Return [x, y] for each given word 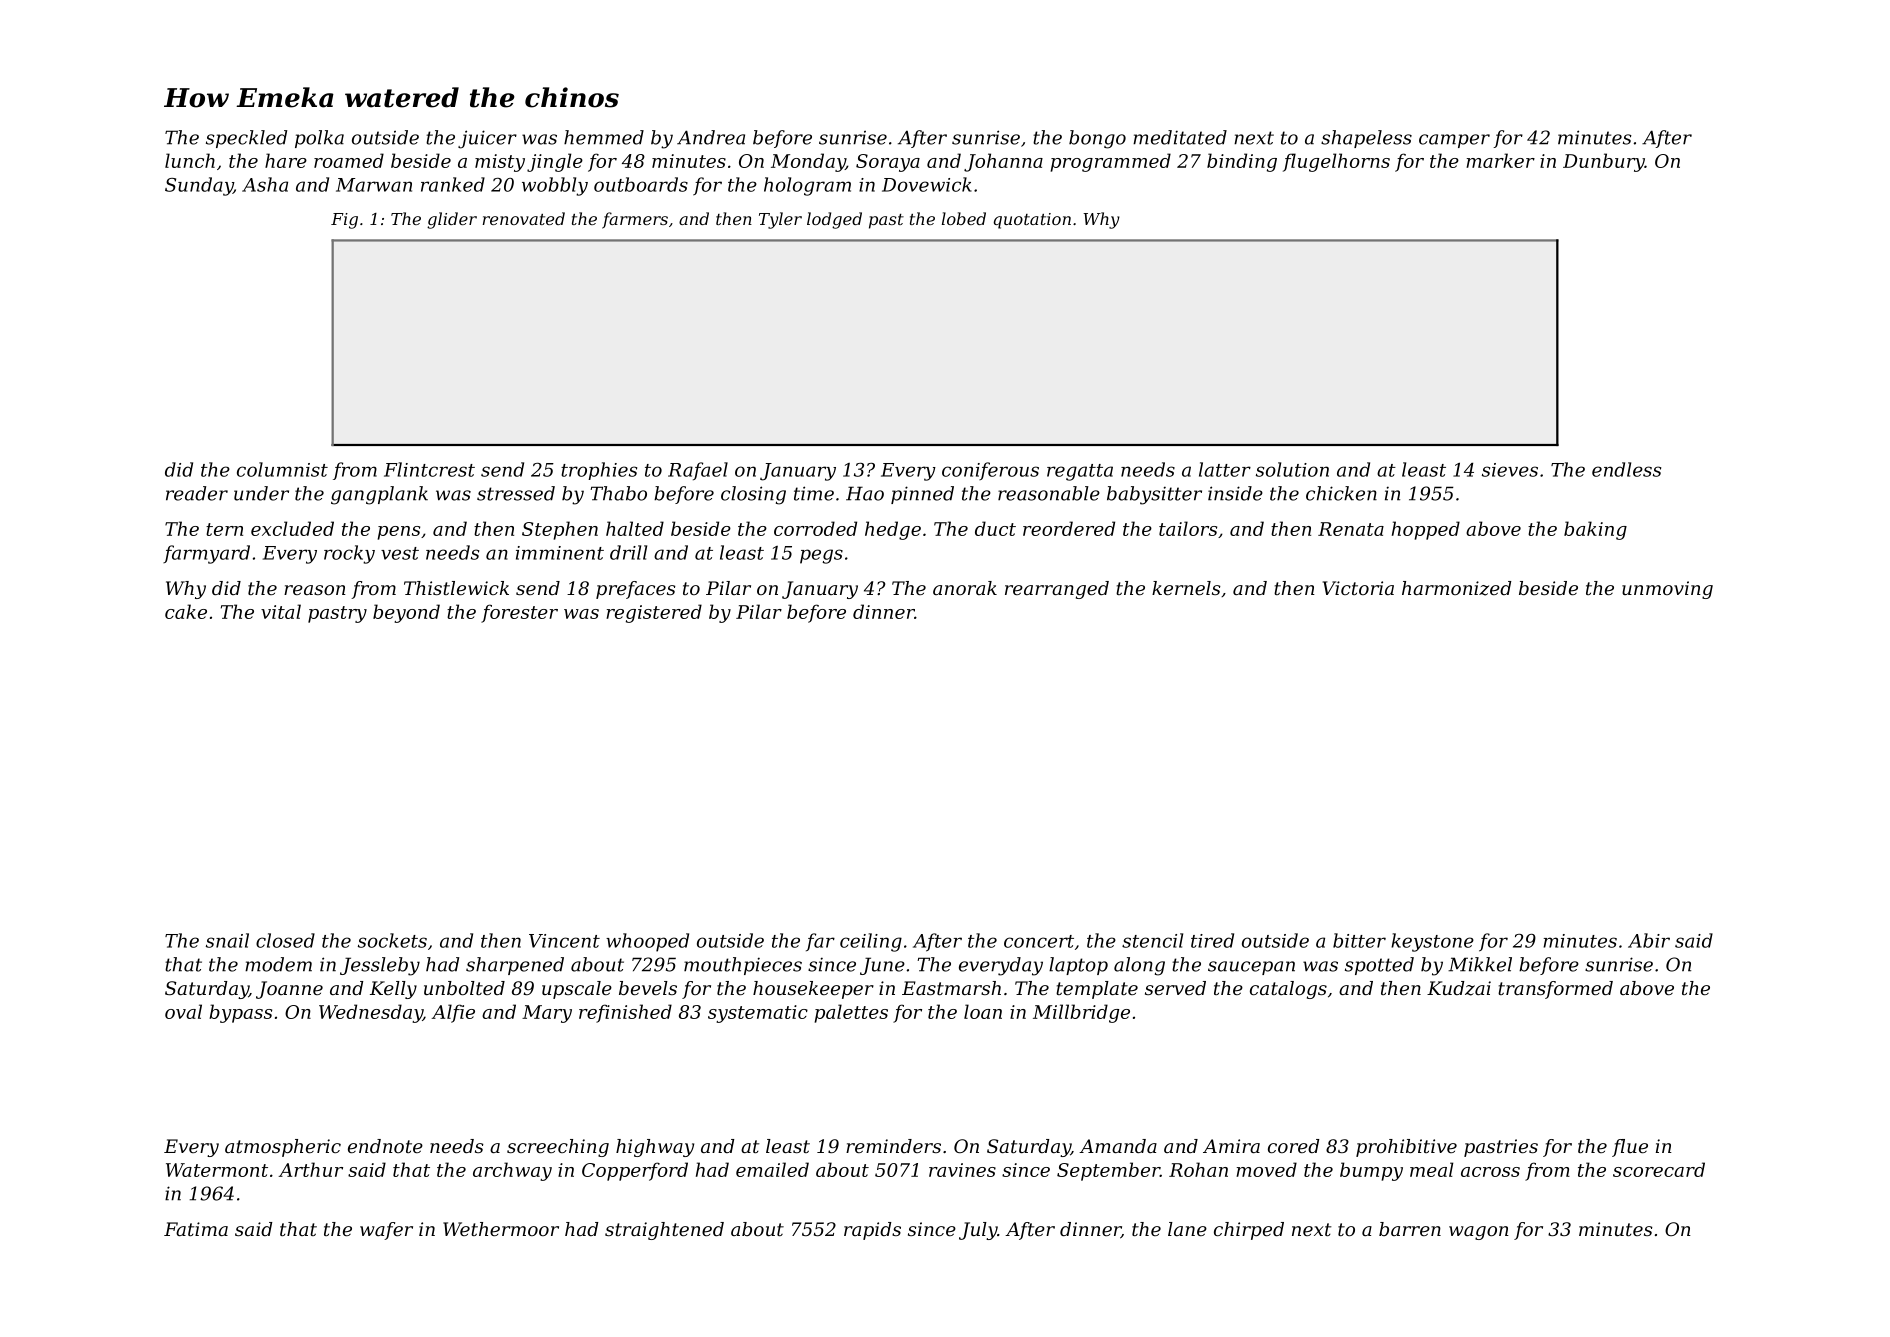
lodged [834, 220]
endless [1626, 469]
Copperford [635, 1171]
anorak [965, 588]
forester [519, 613]
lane [1187, 1229]
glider [452, 220]
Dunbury [1604, 162]
